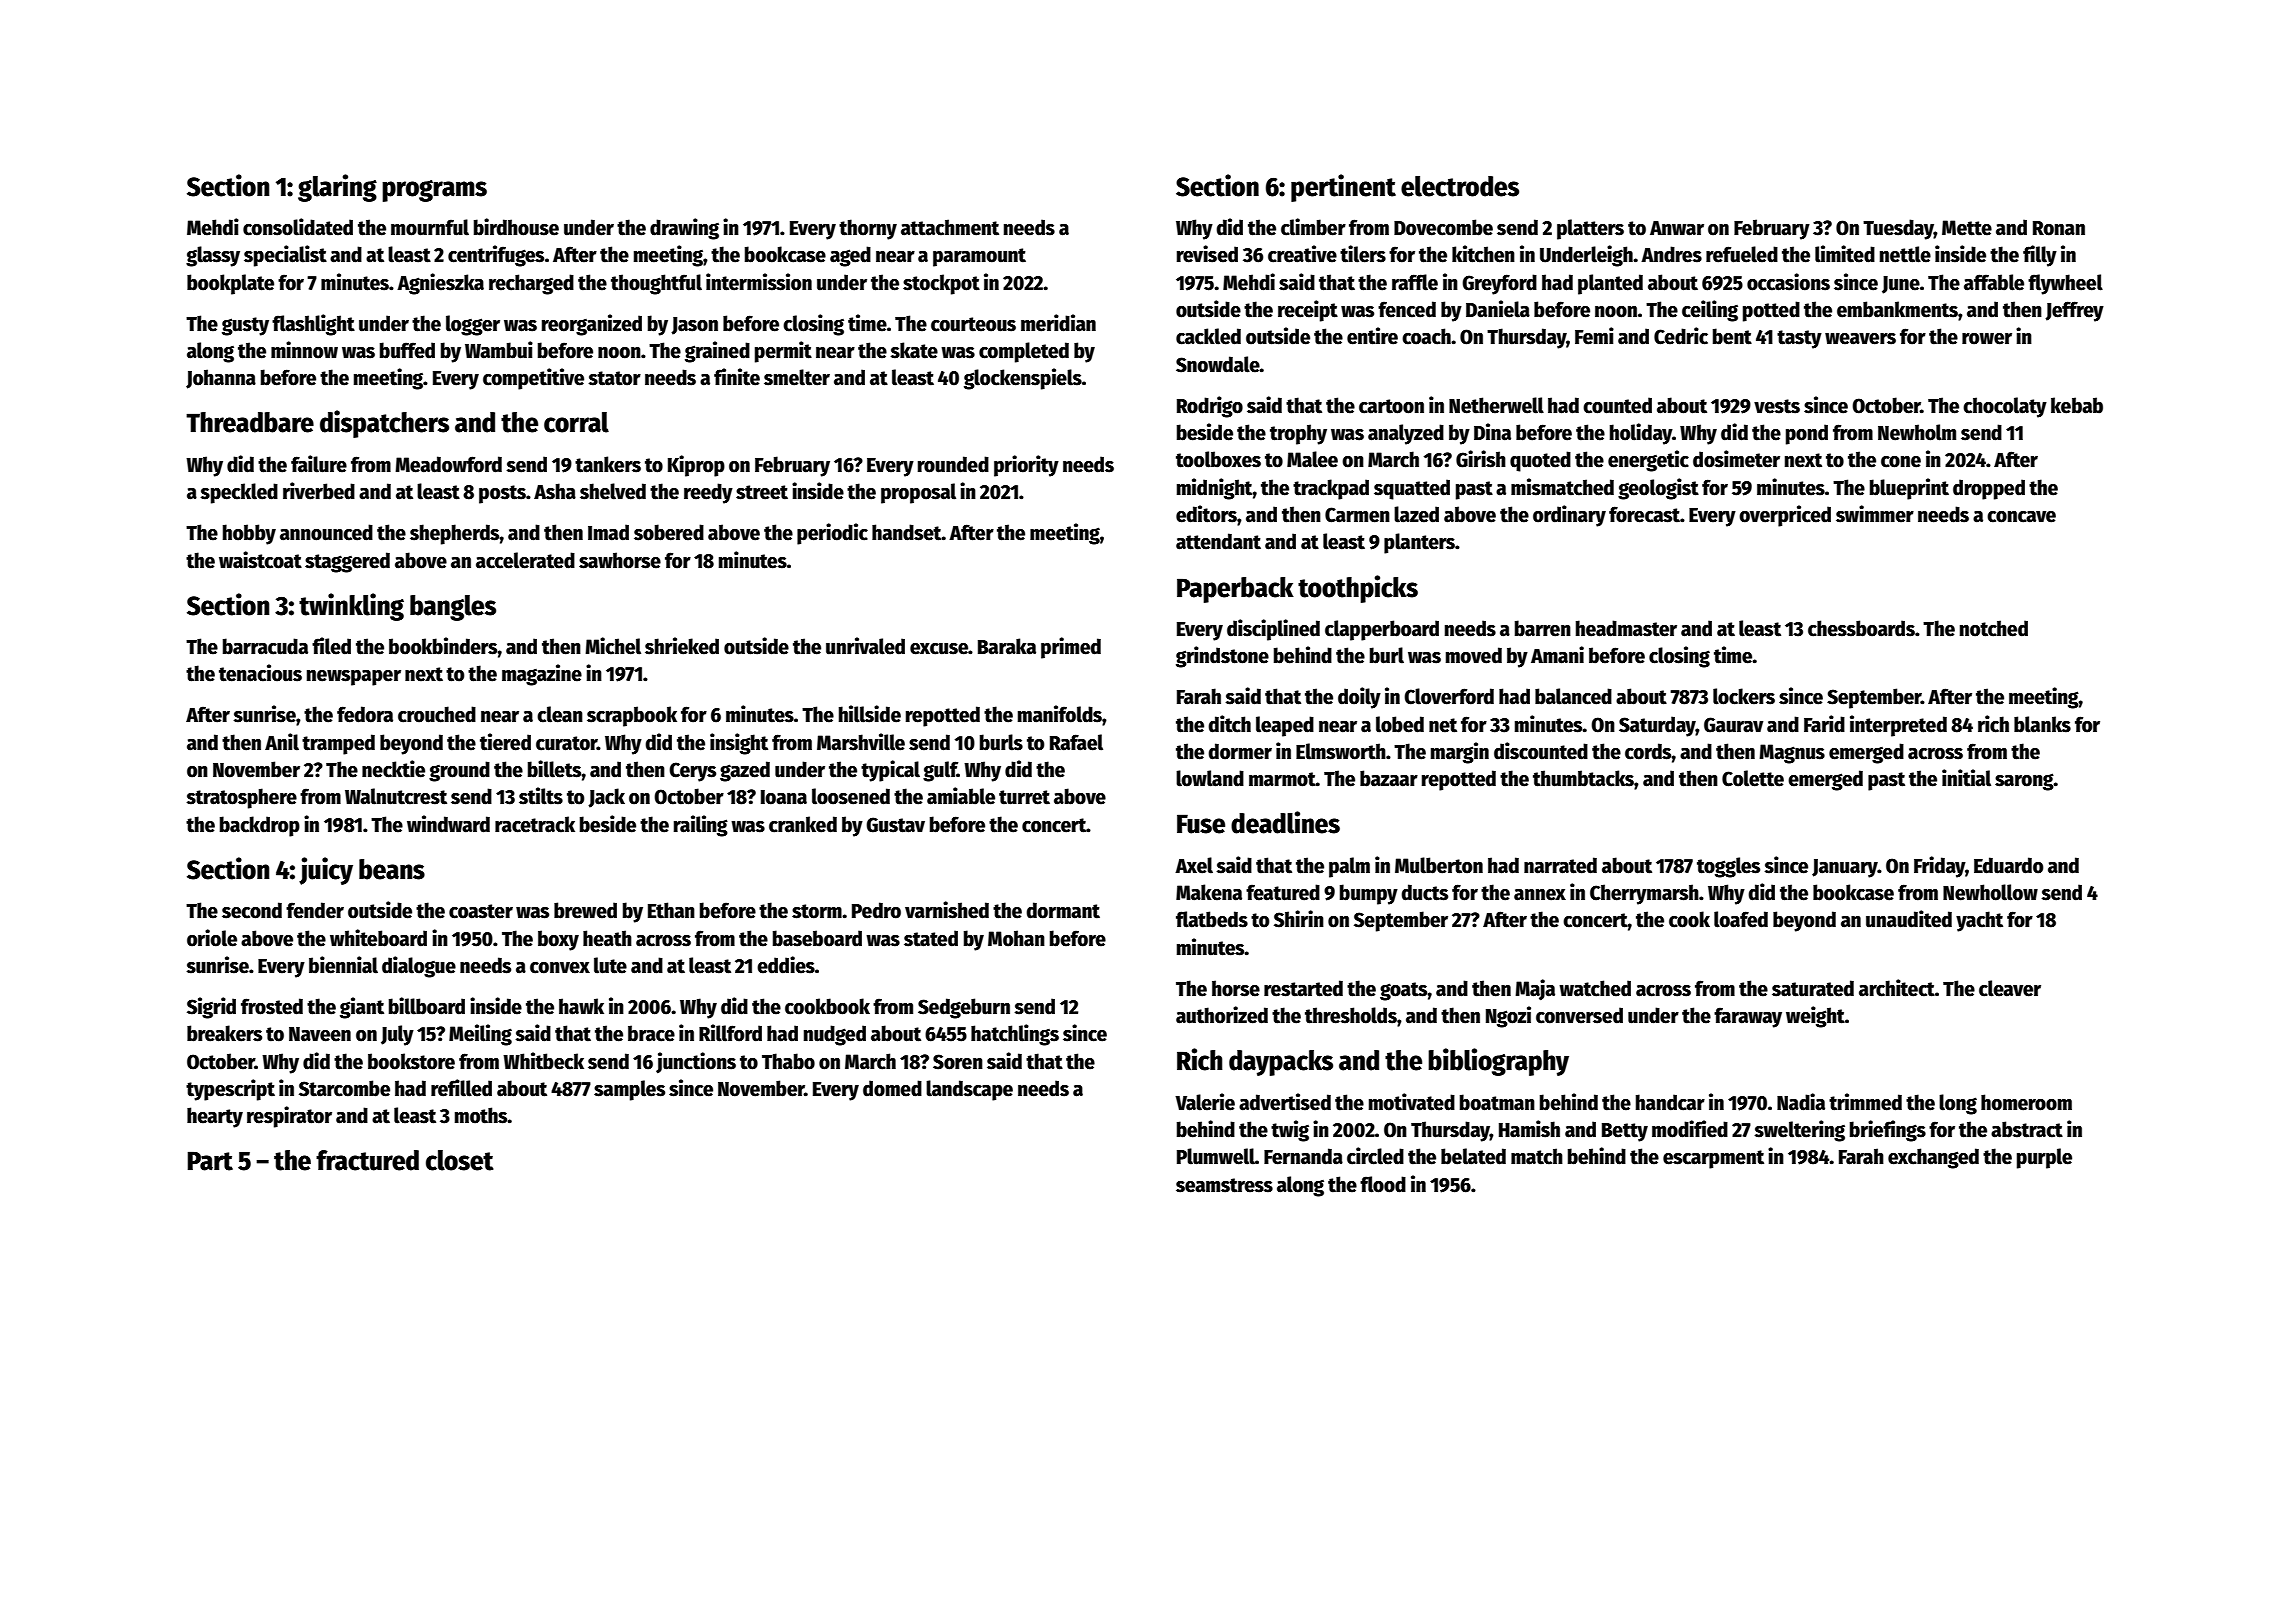 This screenshot has height=1620, width=2292. What do you see at coordinates (337, 188) in the screenshot?
I see `glaring` at bounding box center [337, 188].
